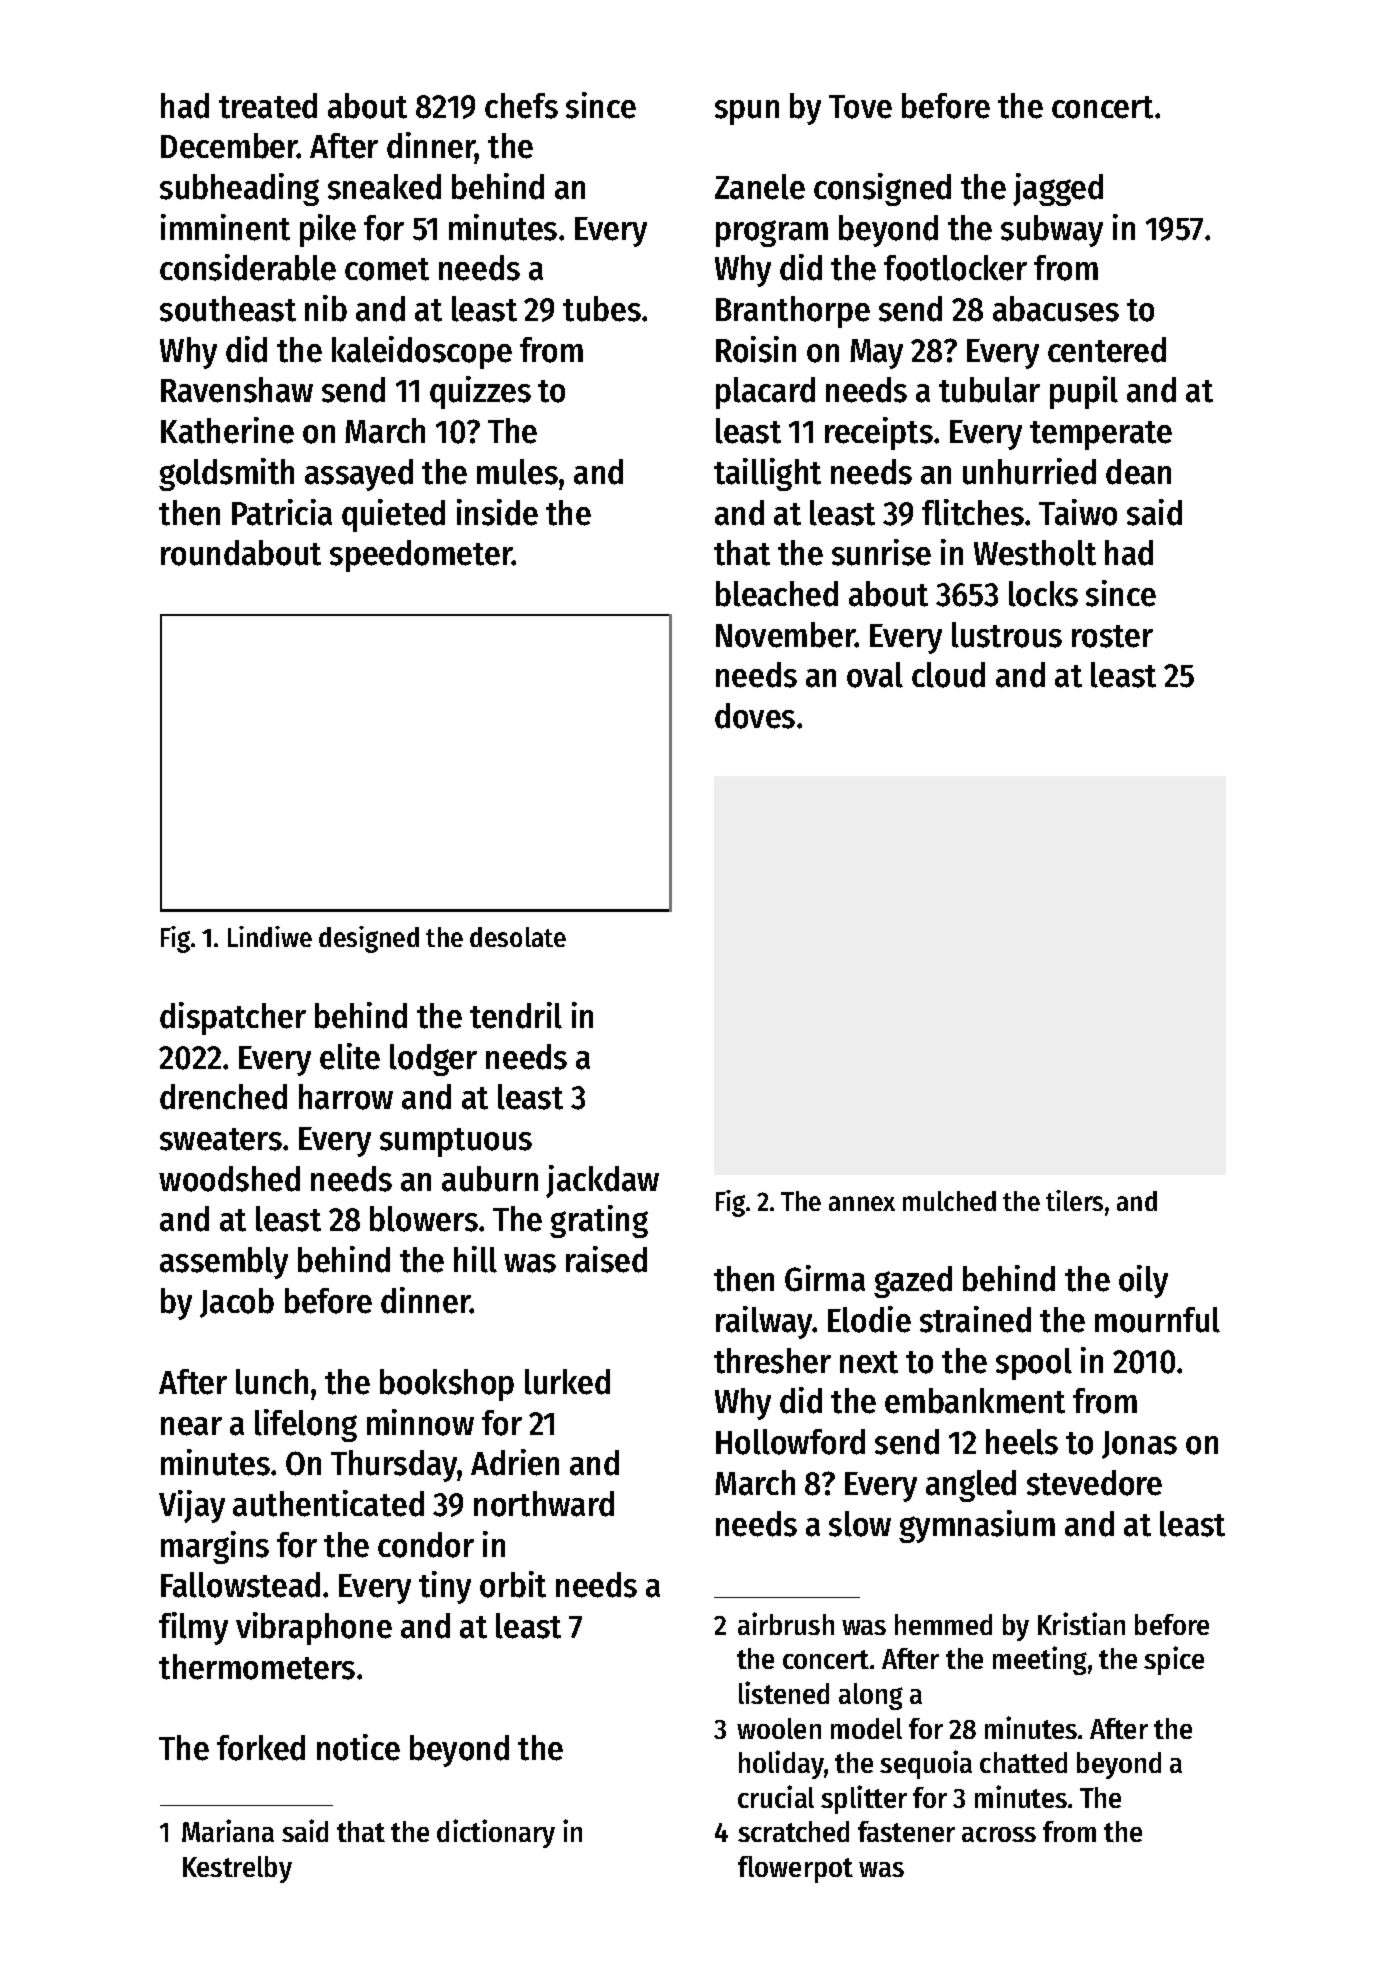 The width and height of the screenshot is (1386, 1969). I want to click on roster, so click(1112, 636).
